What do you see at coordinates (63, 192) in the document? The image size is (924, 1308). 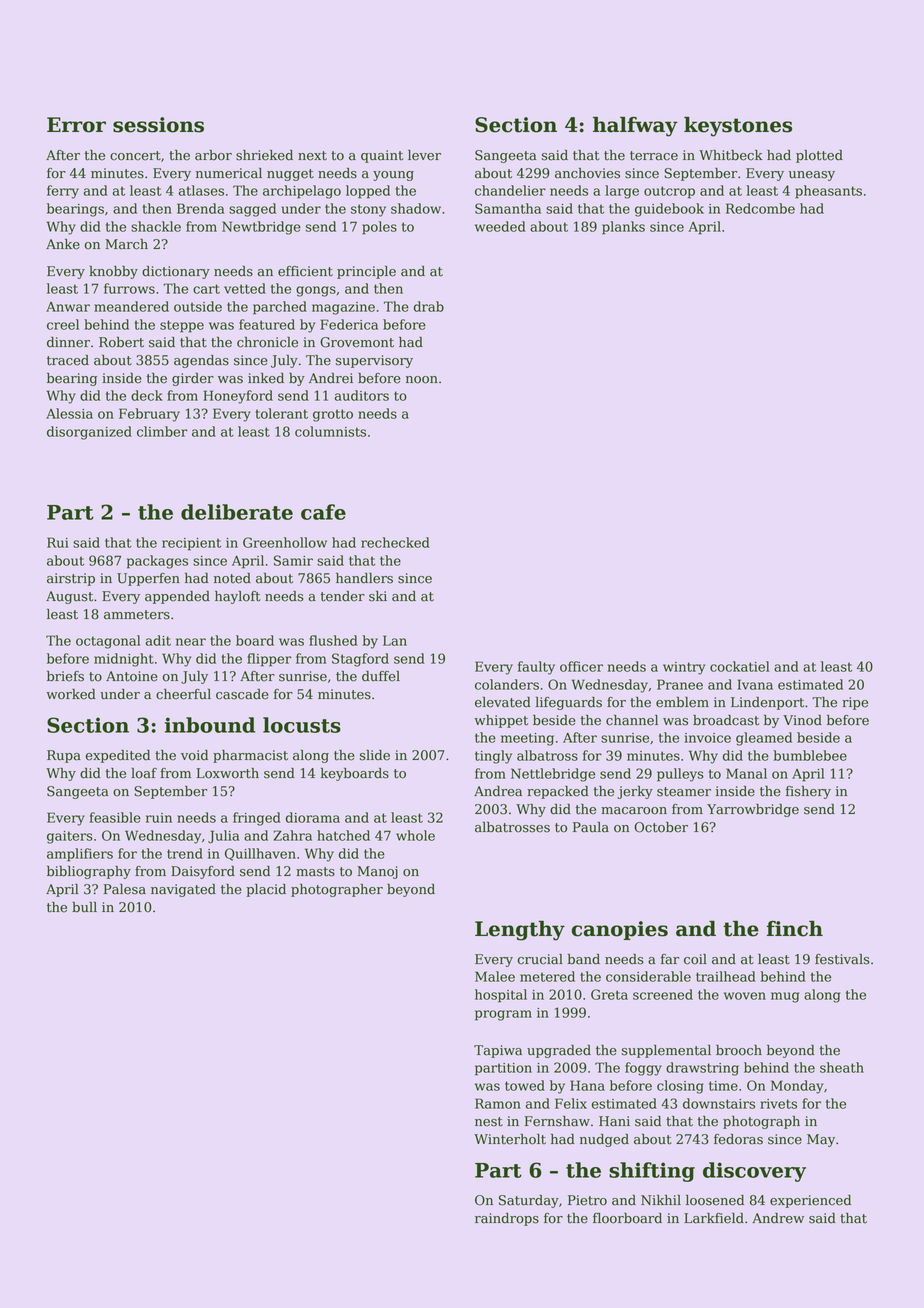 I see `ferry` at bounding box center [63, 192].
